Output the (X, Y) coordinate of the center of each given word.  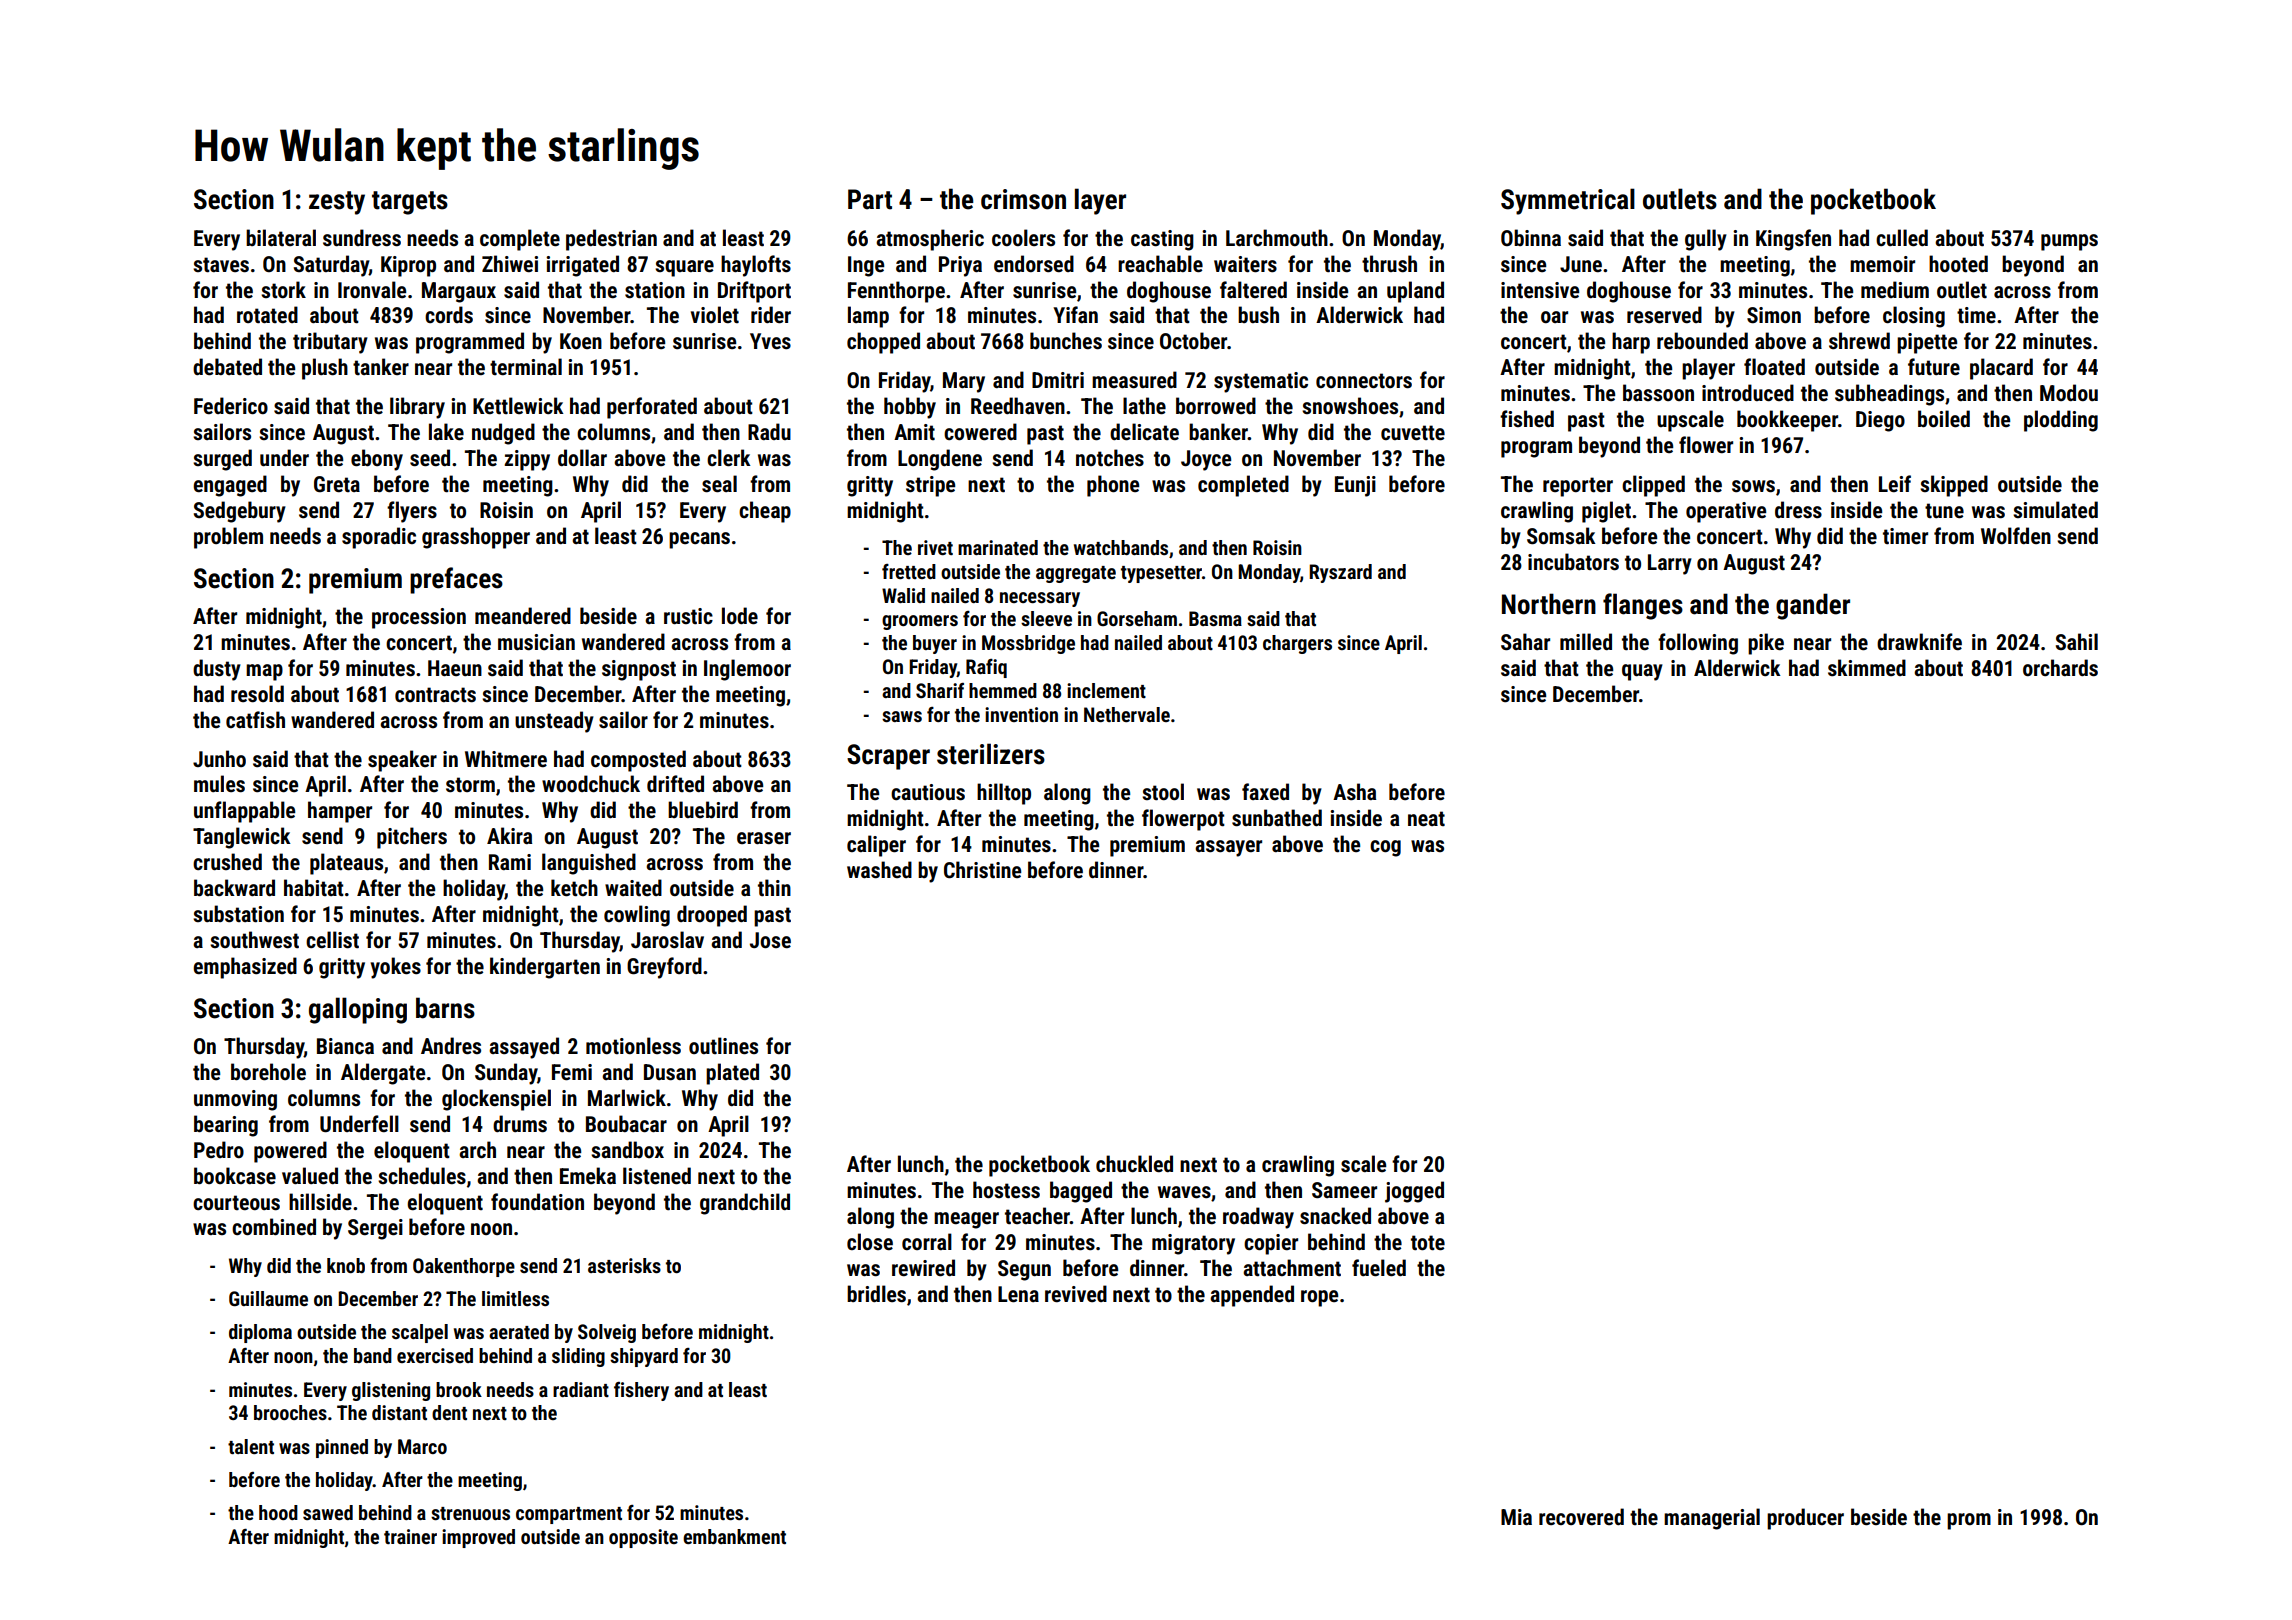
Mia (1516, 1517)
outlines (723, 1046)
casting (1162, 240)
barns (445, 1008)
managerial (1712, 1519)
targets (410, 203)
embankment (734, 1536)
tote (1428, 1243)
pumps (2069, 242)
